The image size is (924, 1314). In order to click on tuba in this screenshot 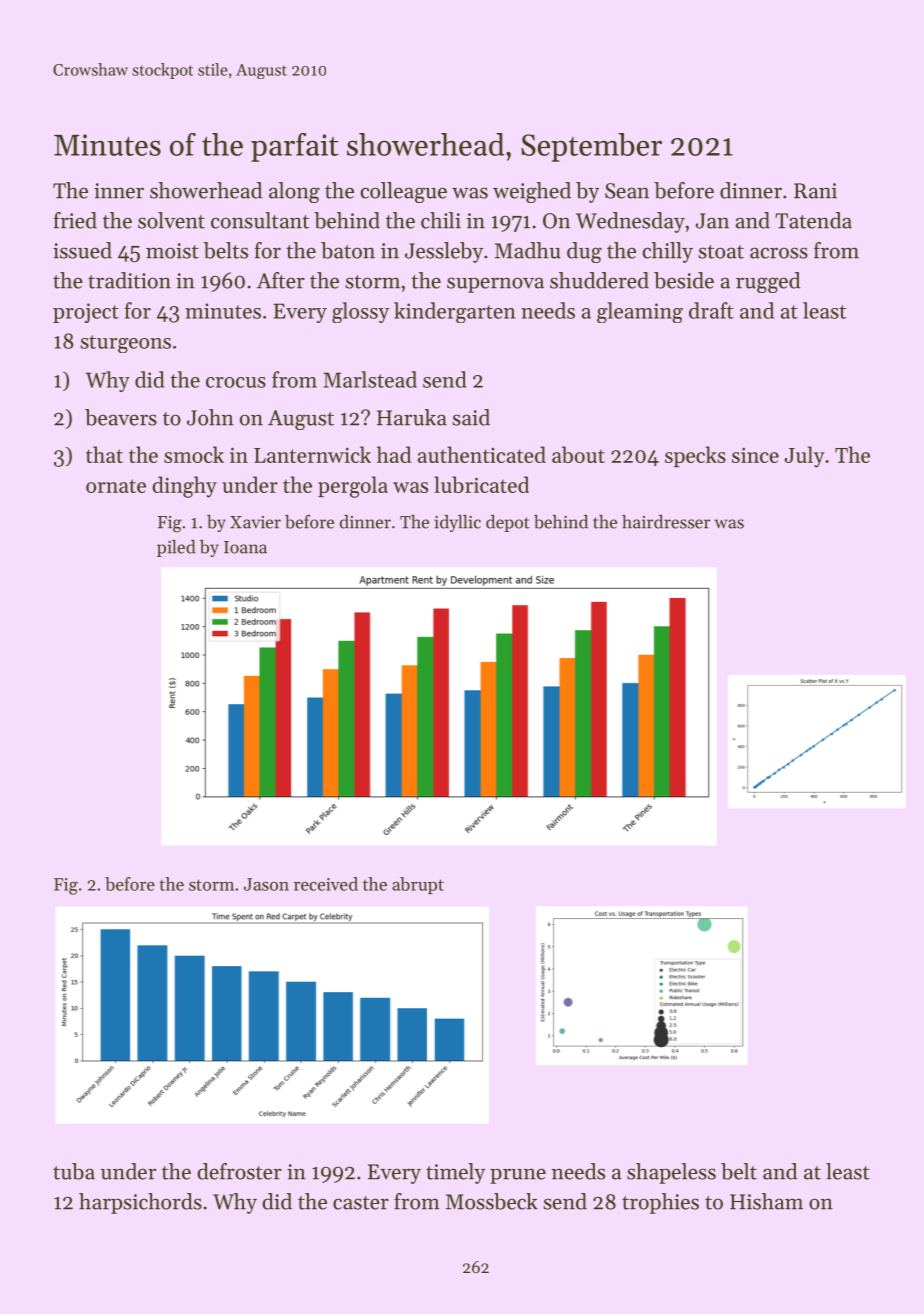, I will do `click(74, 1171)`.
